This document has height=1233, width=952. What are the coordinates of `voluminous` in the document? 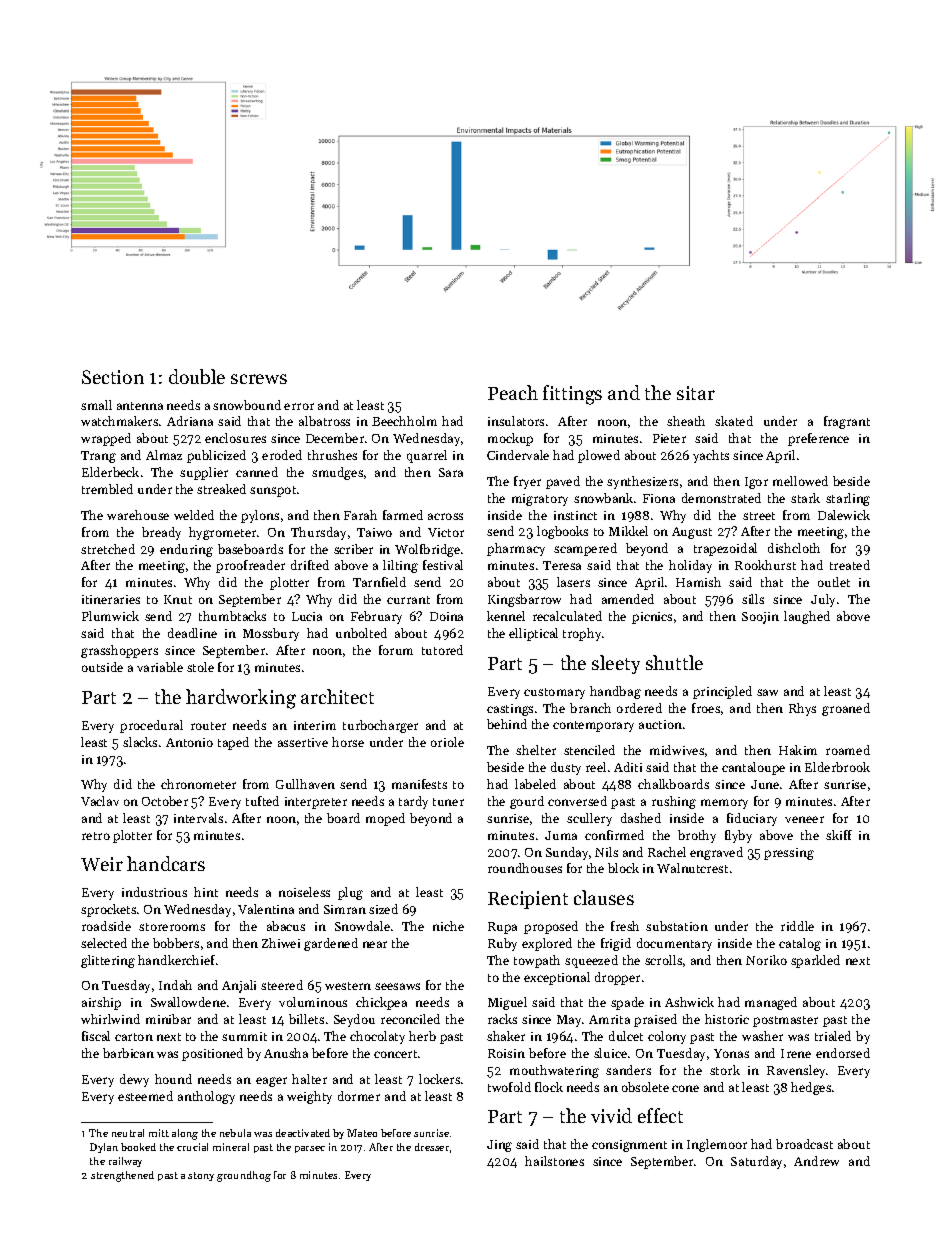 It's located at (313, 1002).
